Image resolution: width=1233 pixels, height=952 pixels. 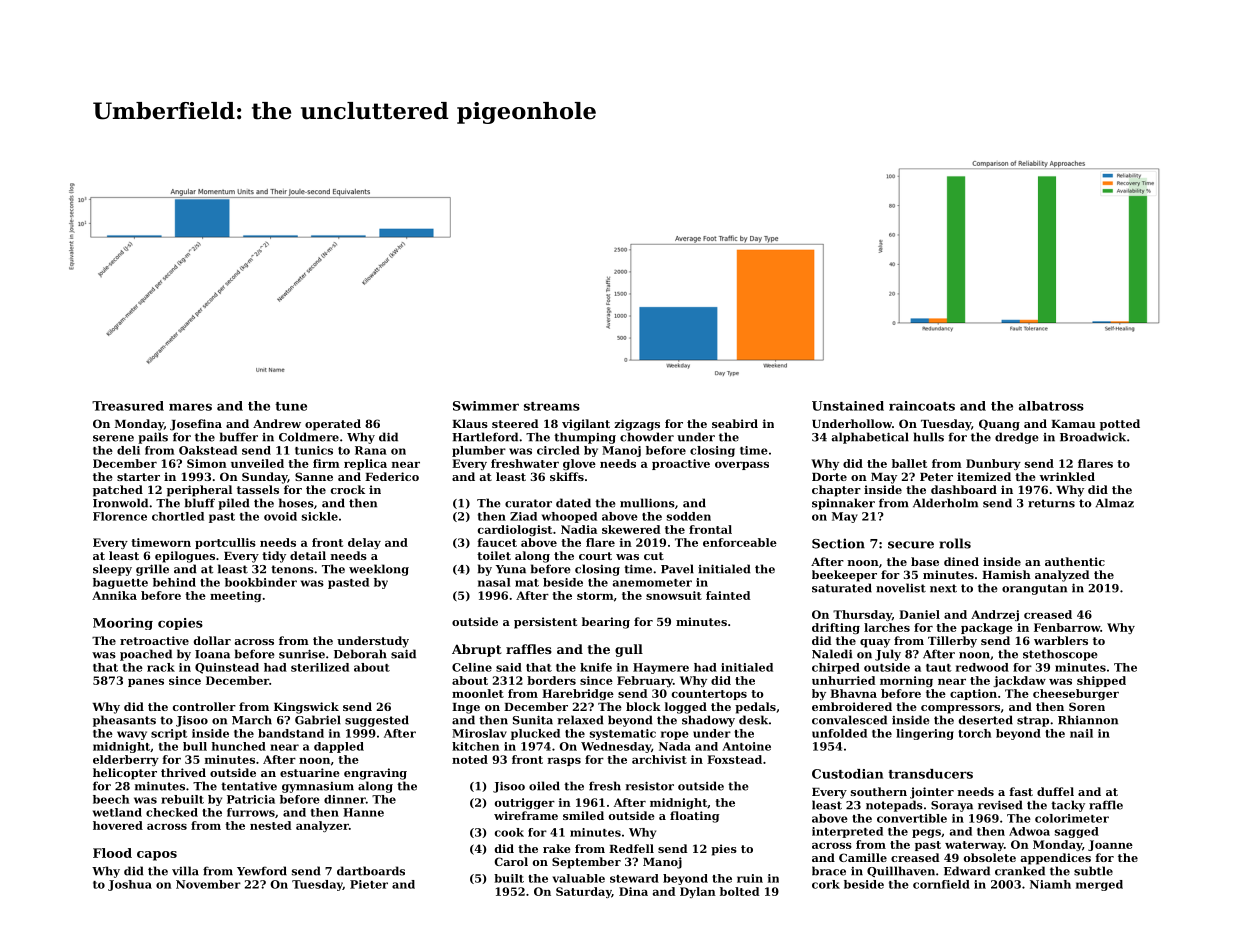 I want to click on replica, so click(x=365, y=464).
